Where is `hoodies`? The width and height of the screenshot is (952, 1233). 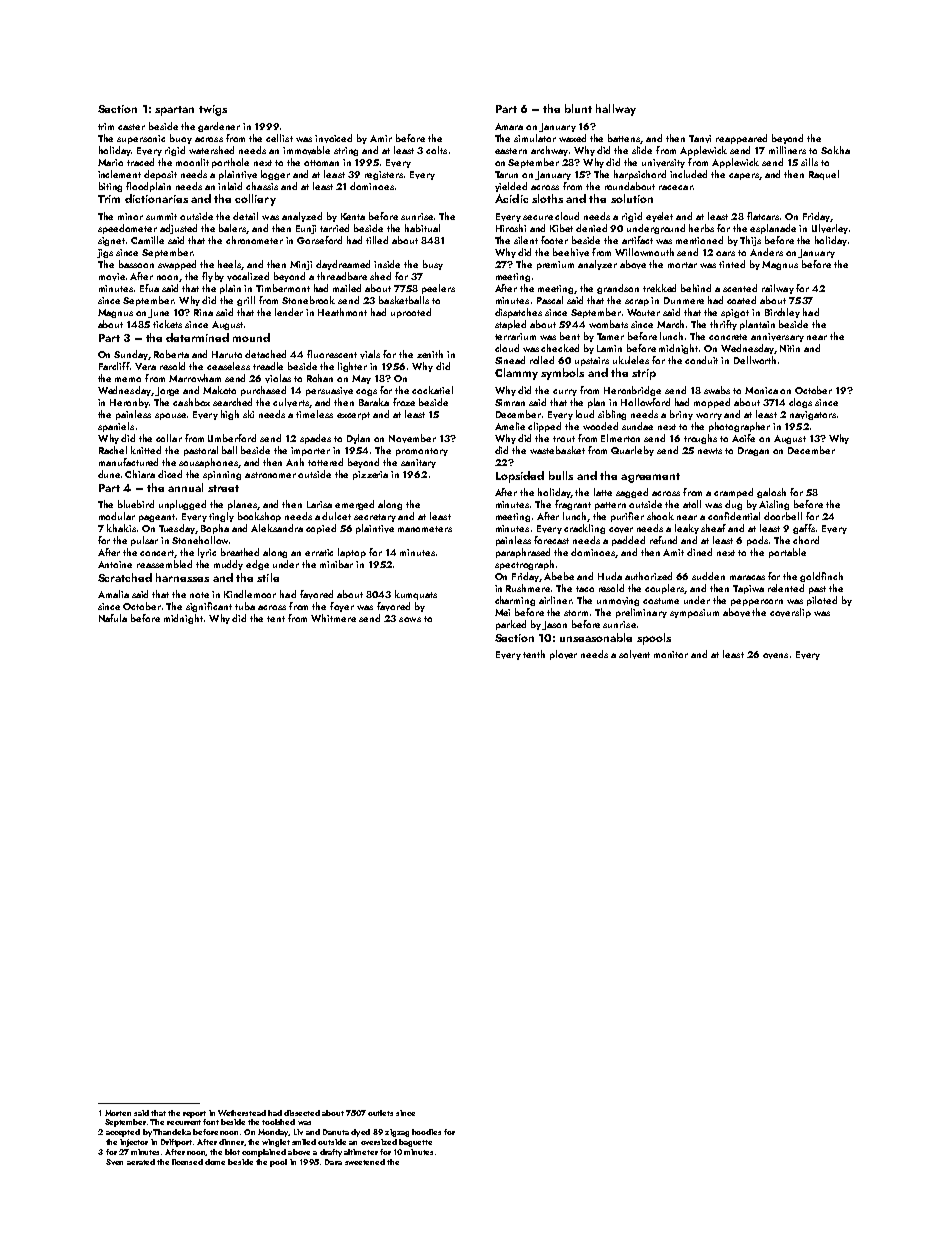 hoodies is located at coordinates (426, 1132).
